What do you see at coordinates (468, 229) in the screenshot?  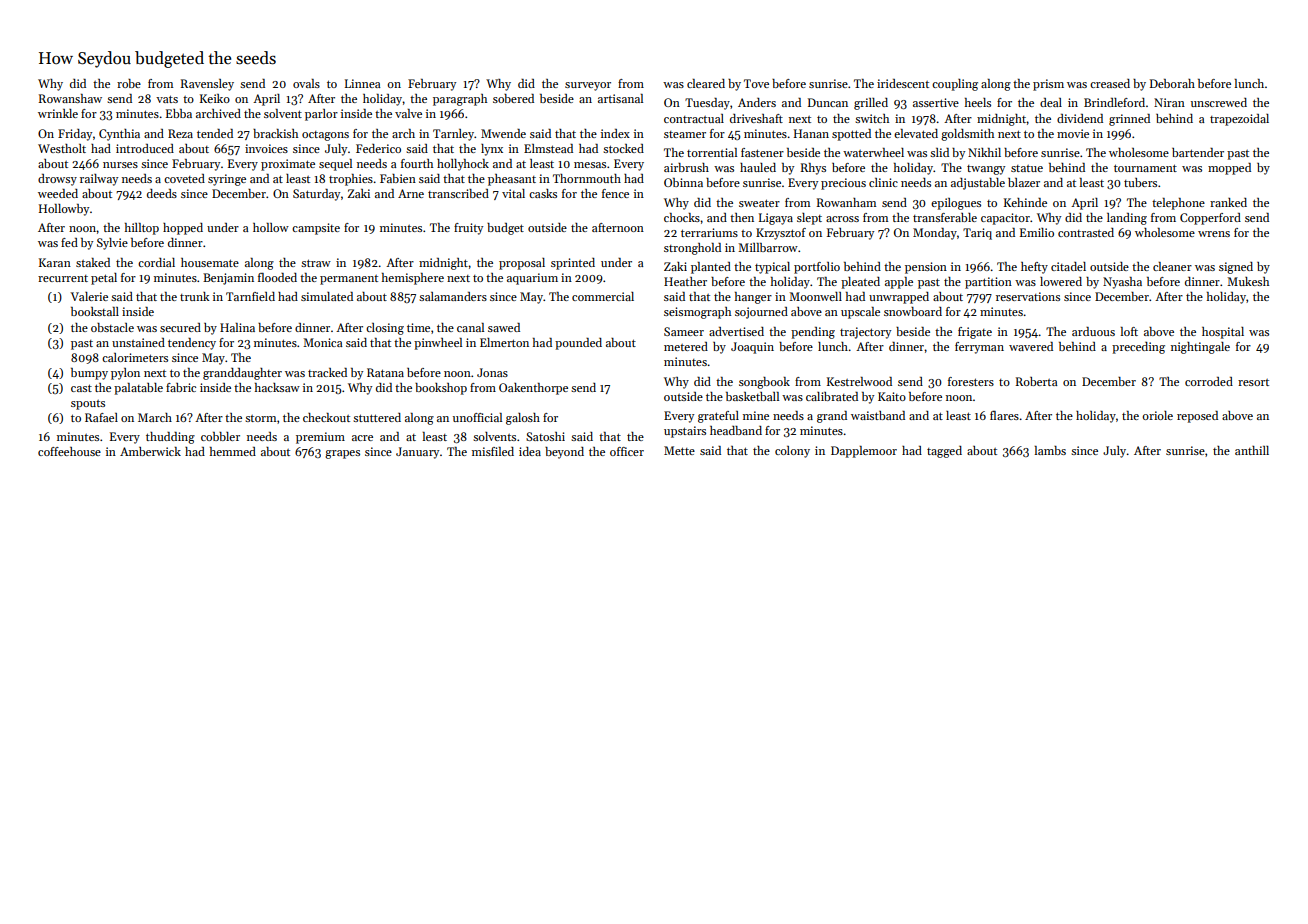 I see `fruity` at bounding box center [468, 229].
